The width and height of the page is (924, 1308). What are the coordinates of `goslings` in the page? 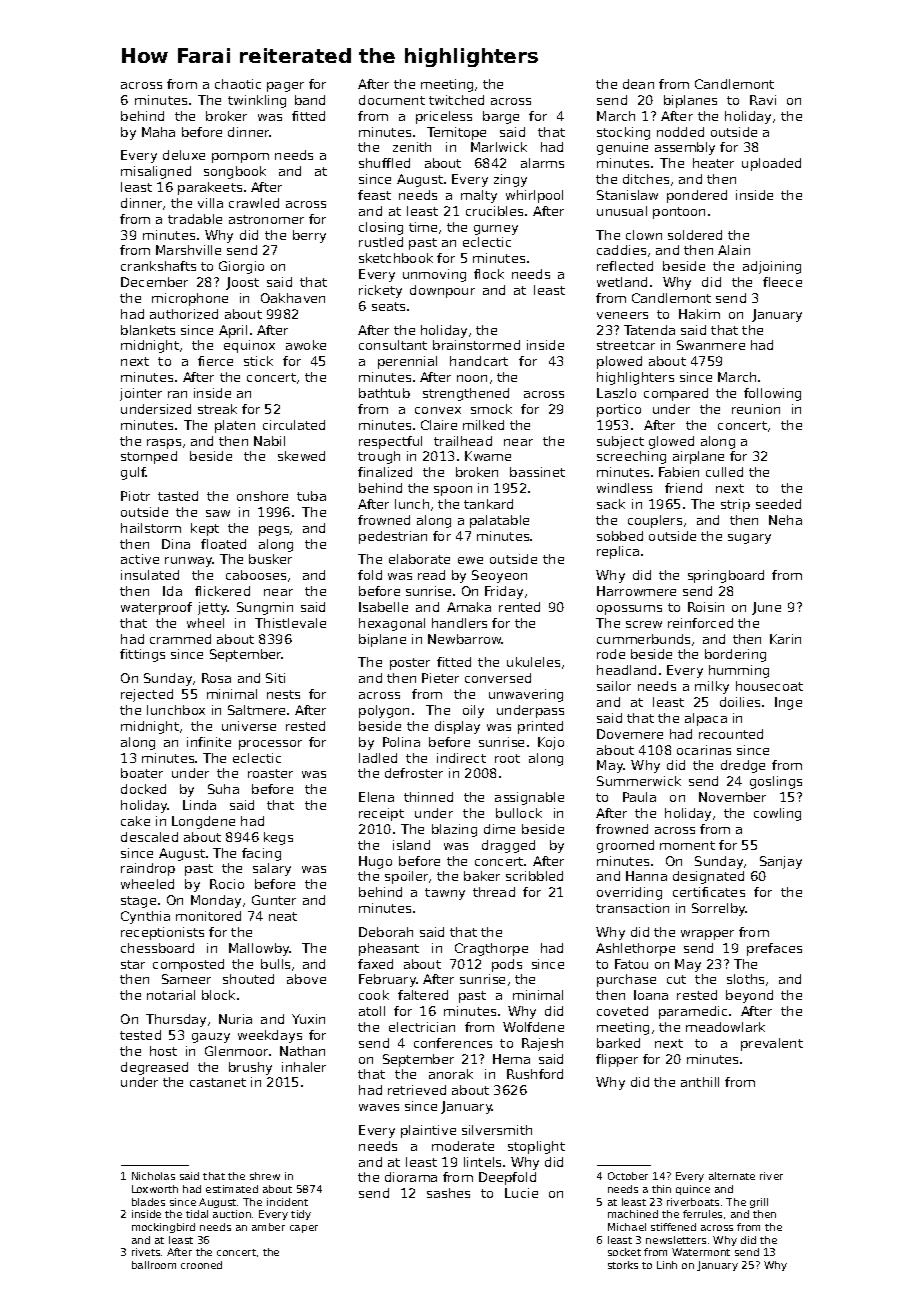 It's located at (776, 782).
